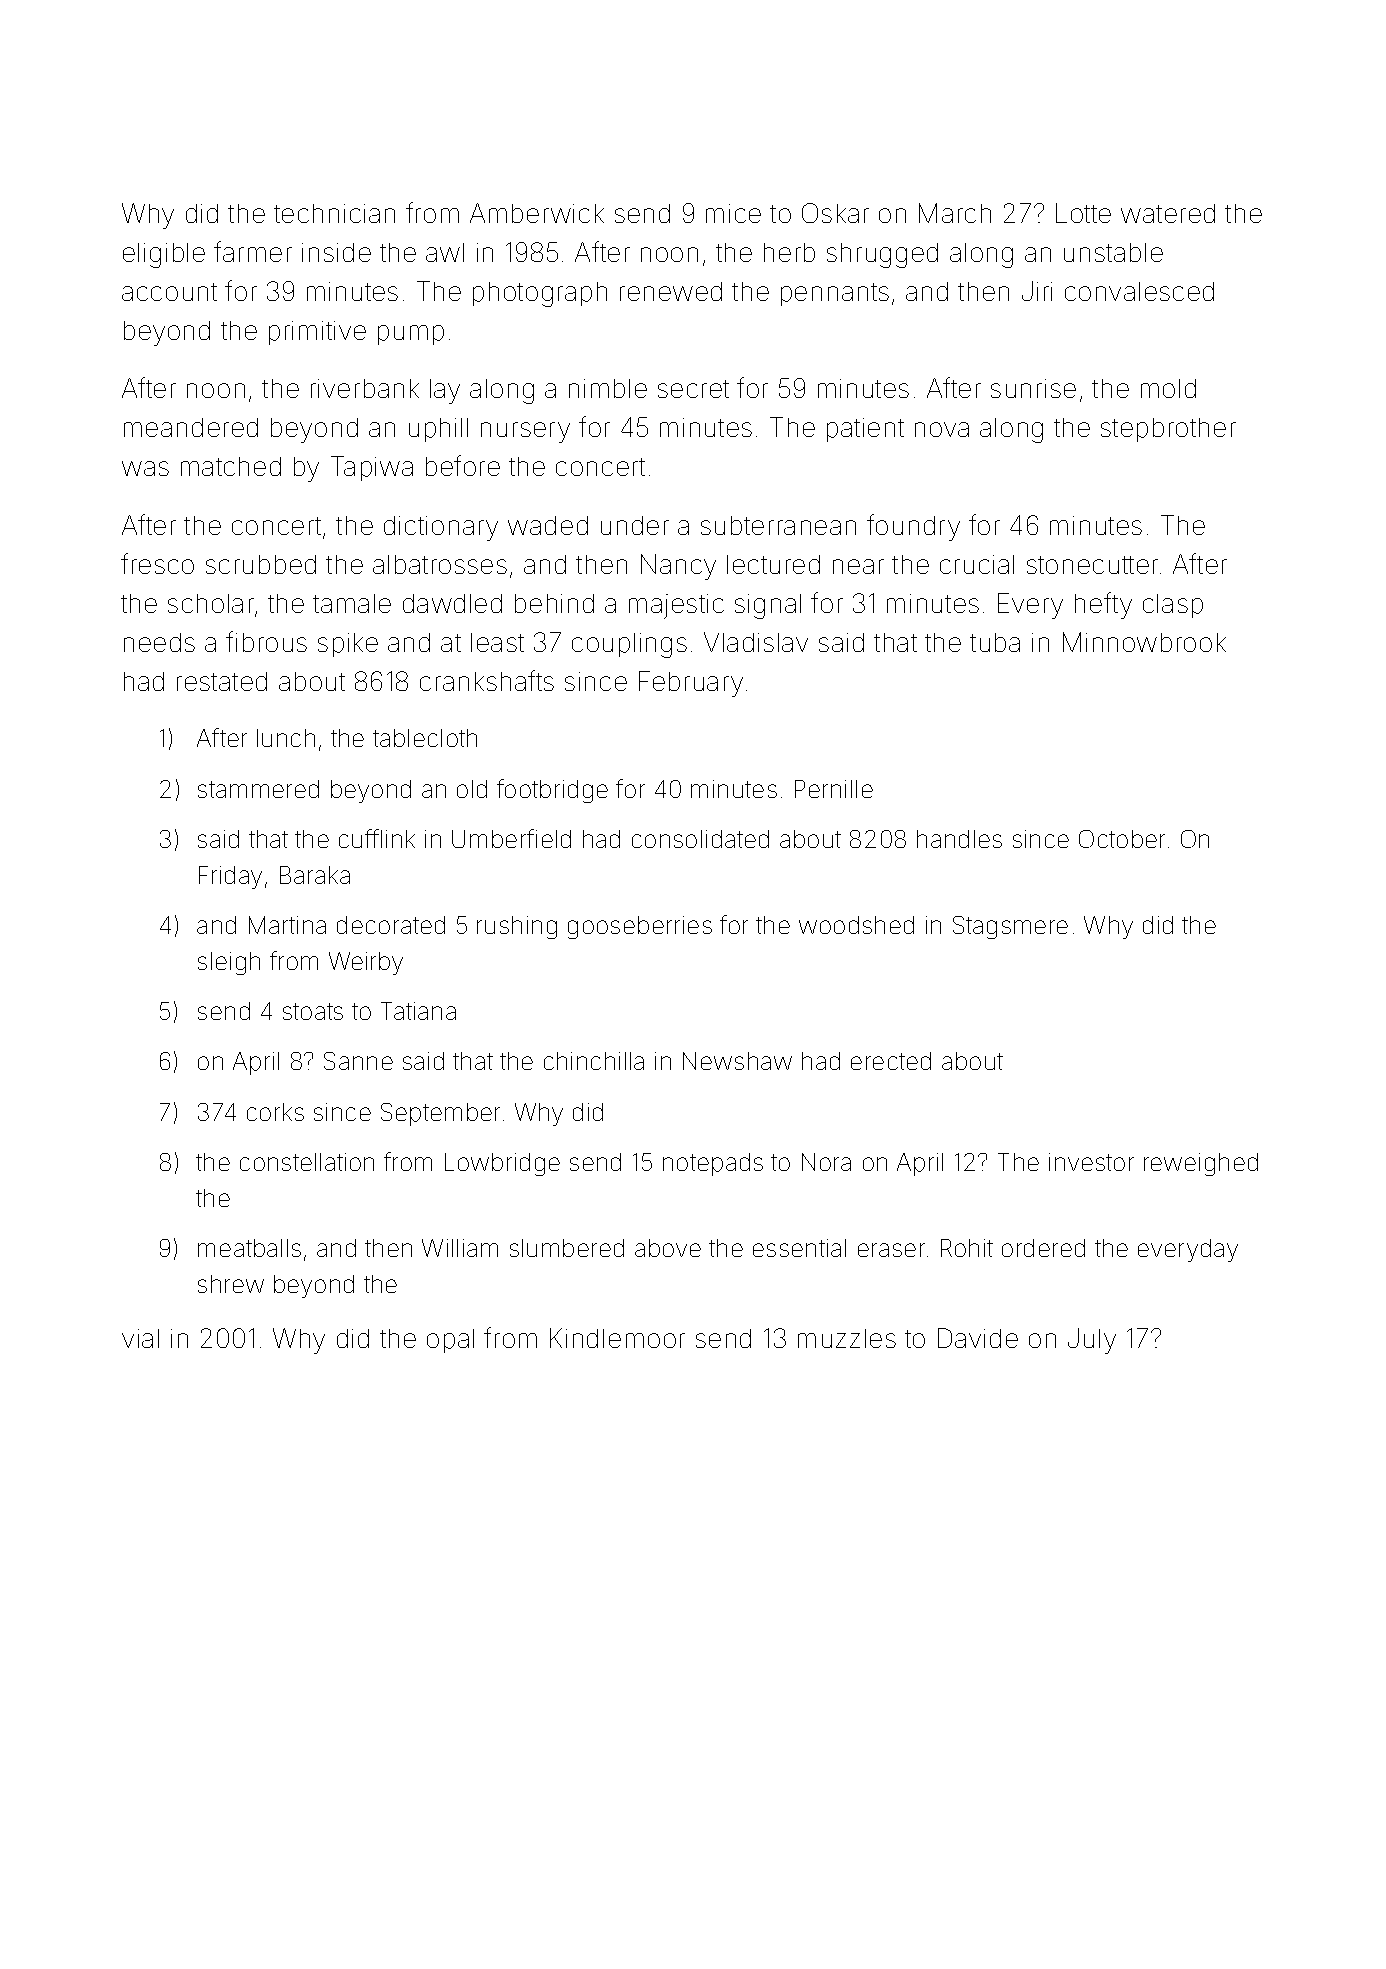 The image size is (1386, 1969). Describe the element at coordinates (275, 1112) in the screenshot. I see `corks` at that location.
